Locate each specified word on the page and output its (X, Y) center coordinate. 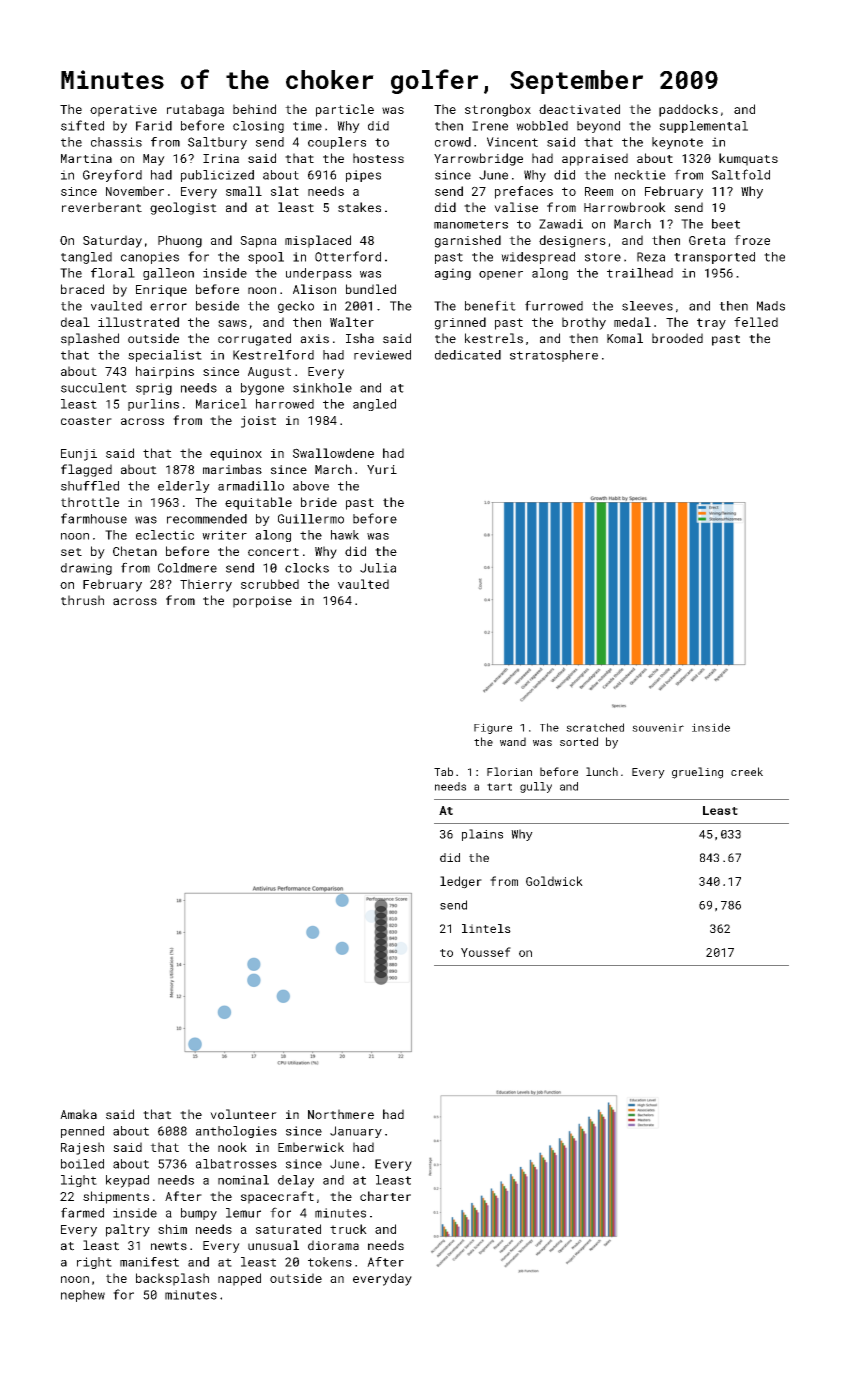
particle (345, 110)
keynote (677, 143)
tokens (330, 1262)
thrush (82, 600)
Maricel (221, 404)
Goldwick (554, 881)
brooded (677, 338)
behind (254, 109)
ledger (461, 882)
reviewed (382, 355)
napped (239, 1279)
